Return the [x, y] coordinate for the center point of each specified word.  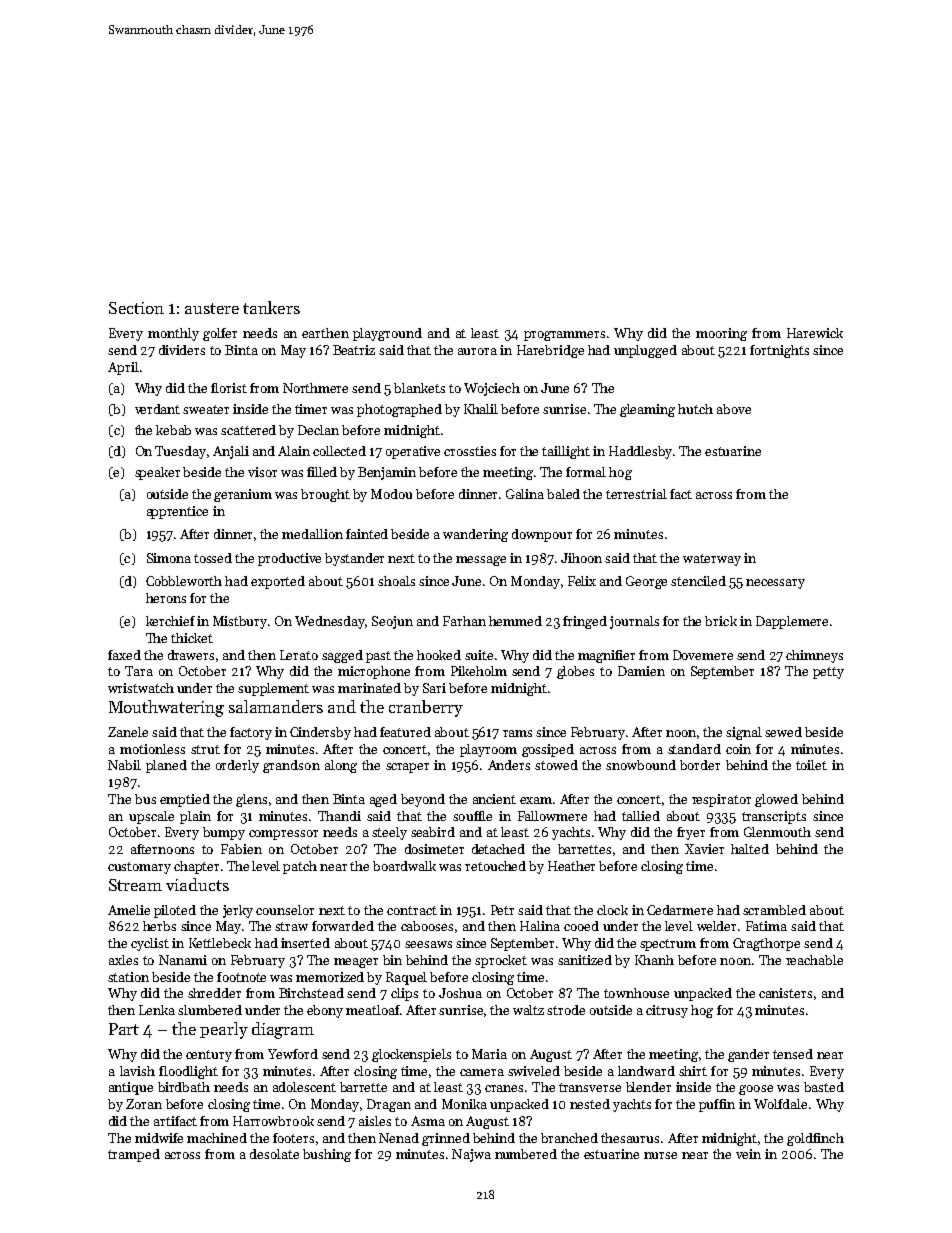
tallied [641, 816]
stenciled [698, 581]
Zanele [128, 732]
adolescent [304, 1087]
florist [229, 388]
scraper [407, 768]
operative [413, 452]
